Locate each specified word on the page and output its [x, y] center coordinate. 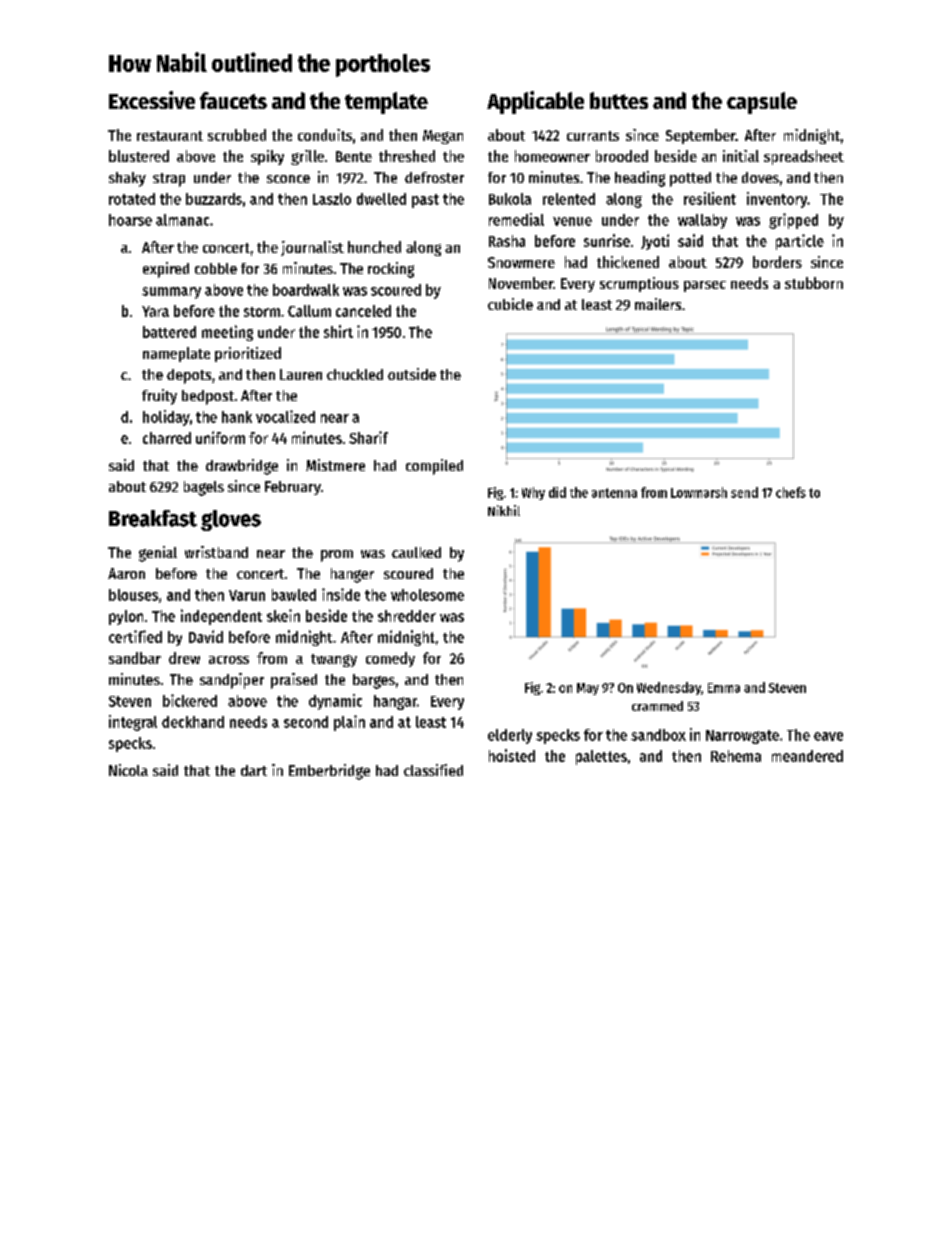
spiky [267, 157]
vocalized [285, 416]
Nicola [128, 770]
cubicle [510, 304]
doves [760, 177]
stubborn [814, 283]
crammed [657, 706]
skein [283, 615]
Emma [724, 688]
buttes [619, 100]
